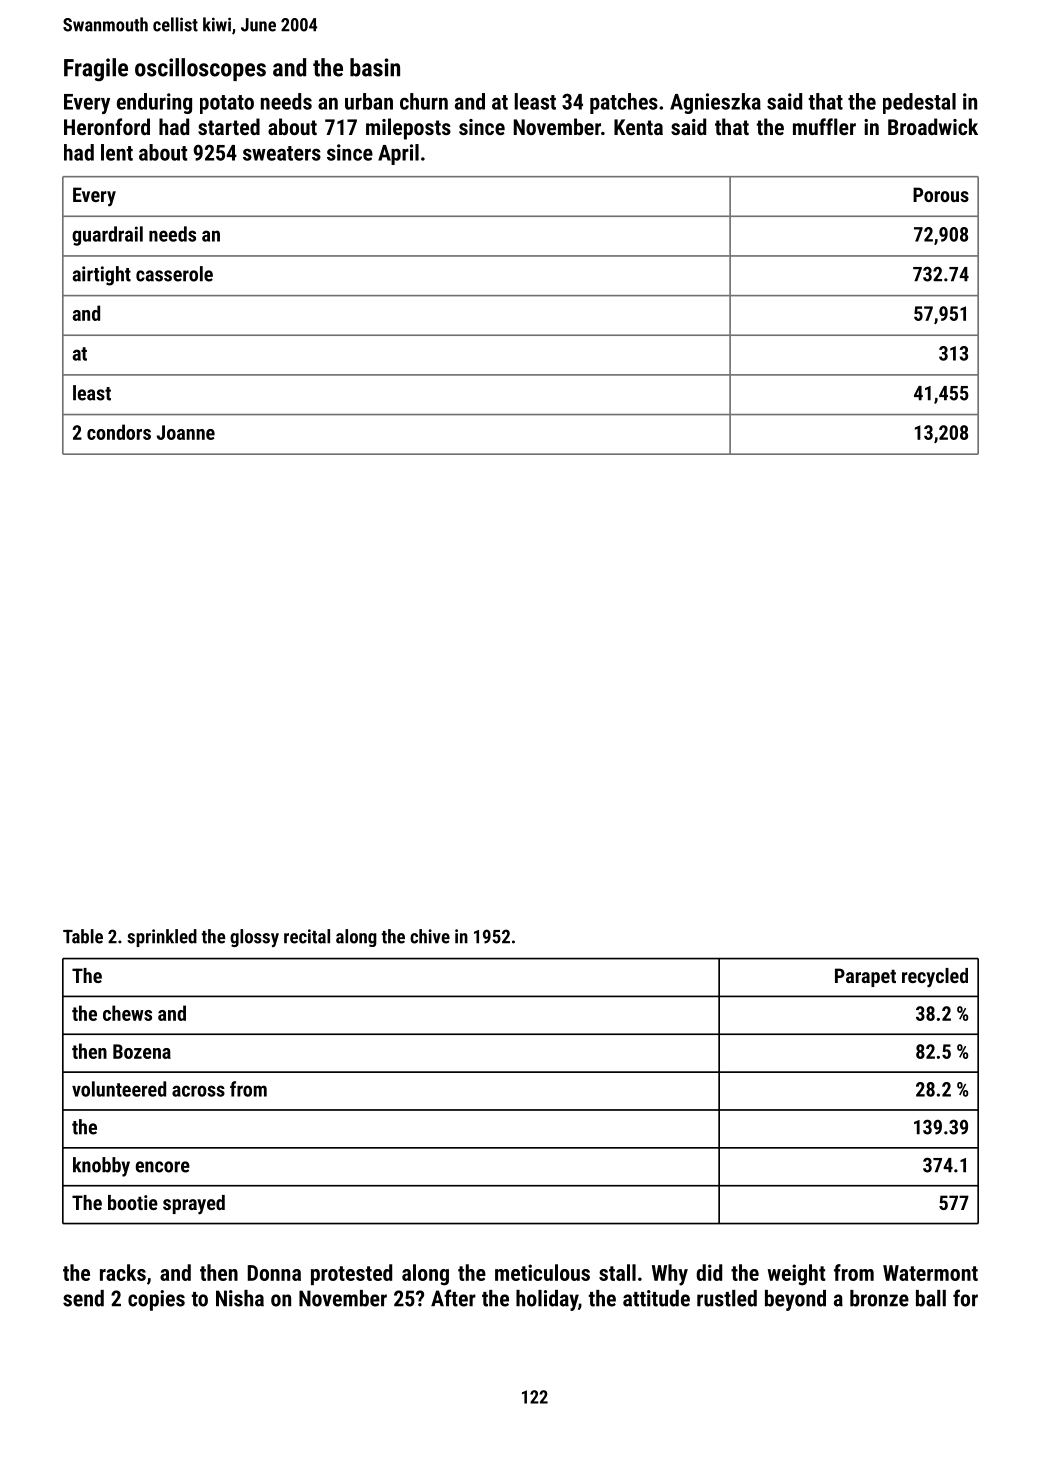 The height and width of the page is (1479, 1041). What do you see at coordinates (624, 103) in the page?
I see `patches` at bounding box center [624, 103].
